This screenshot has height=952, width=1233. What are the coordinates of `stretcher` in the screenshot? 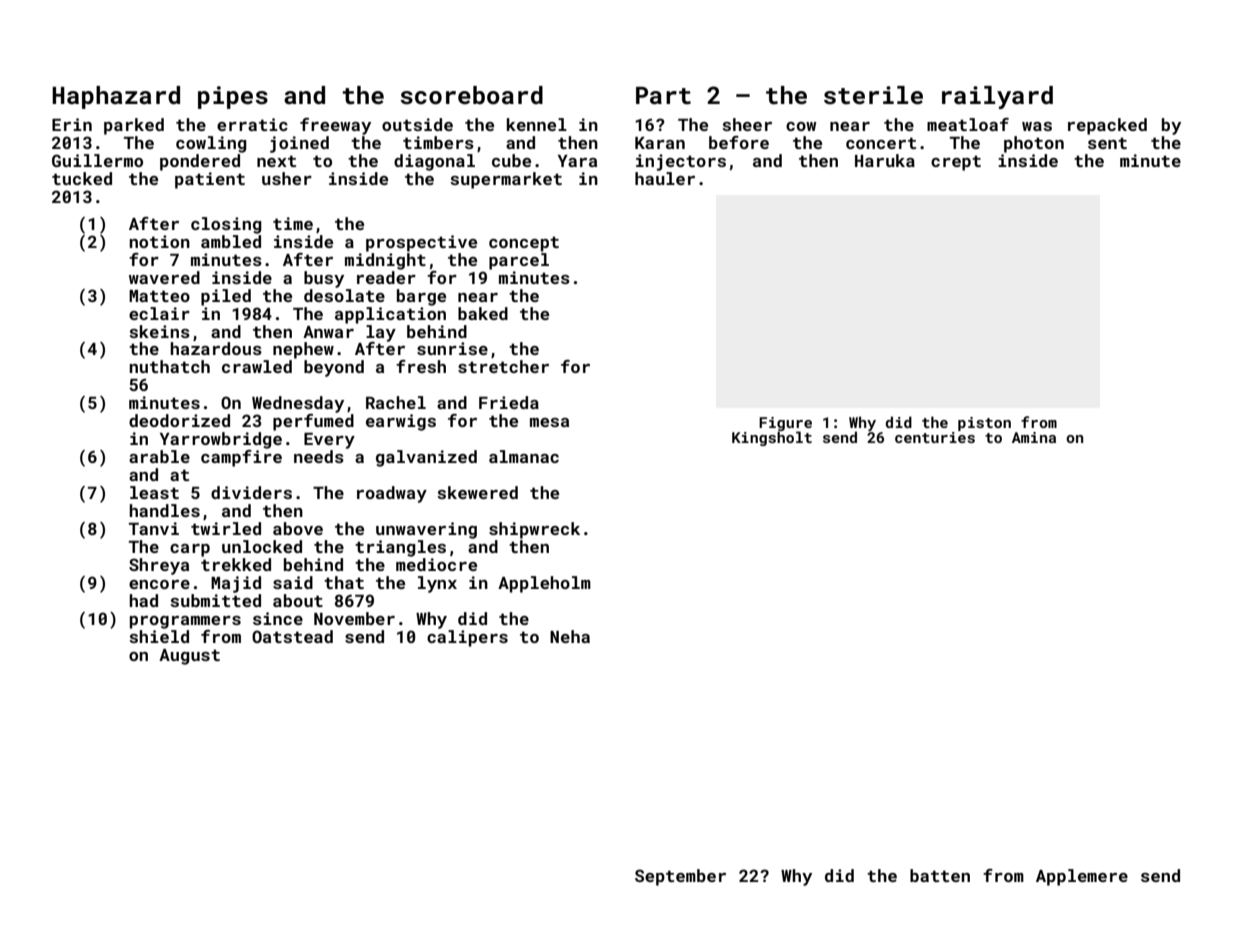 It's located at (503, 366).
